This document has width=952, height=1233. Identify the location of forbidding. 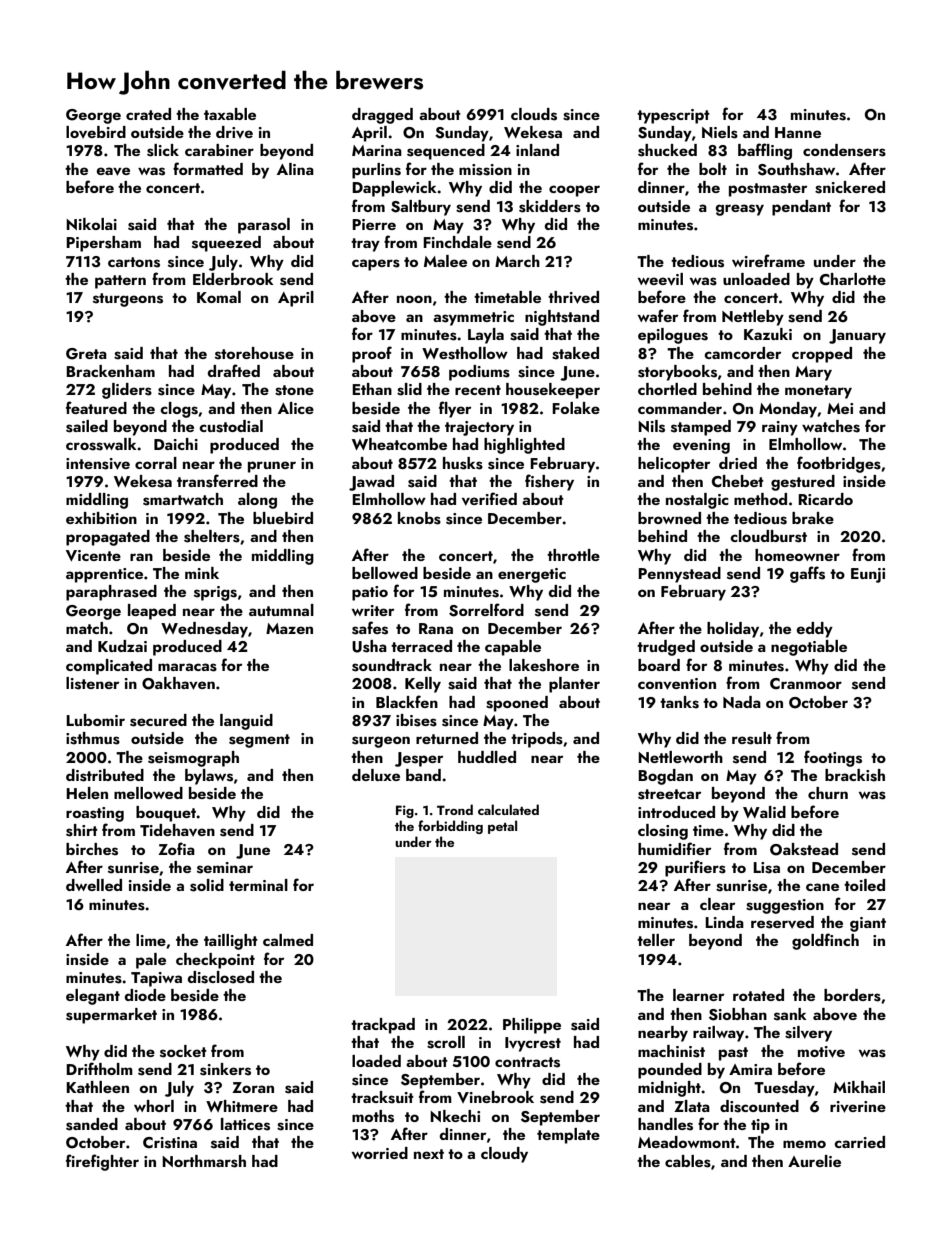
(450, 827).
